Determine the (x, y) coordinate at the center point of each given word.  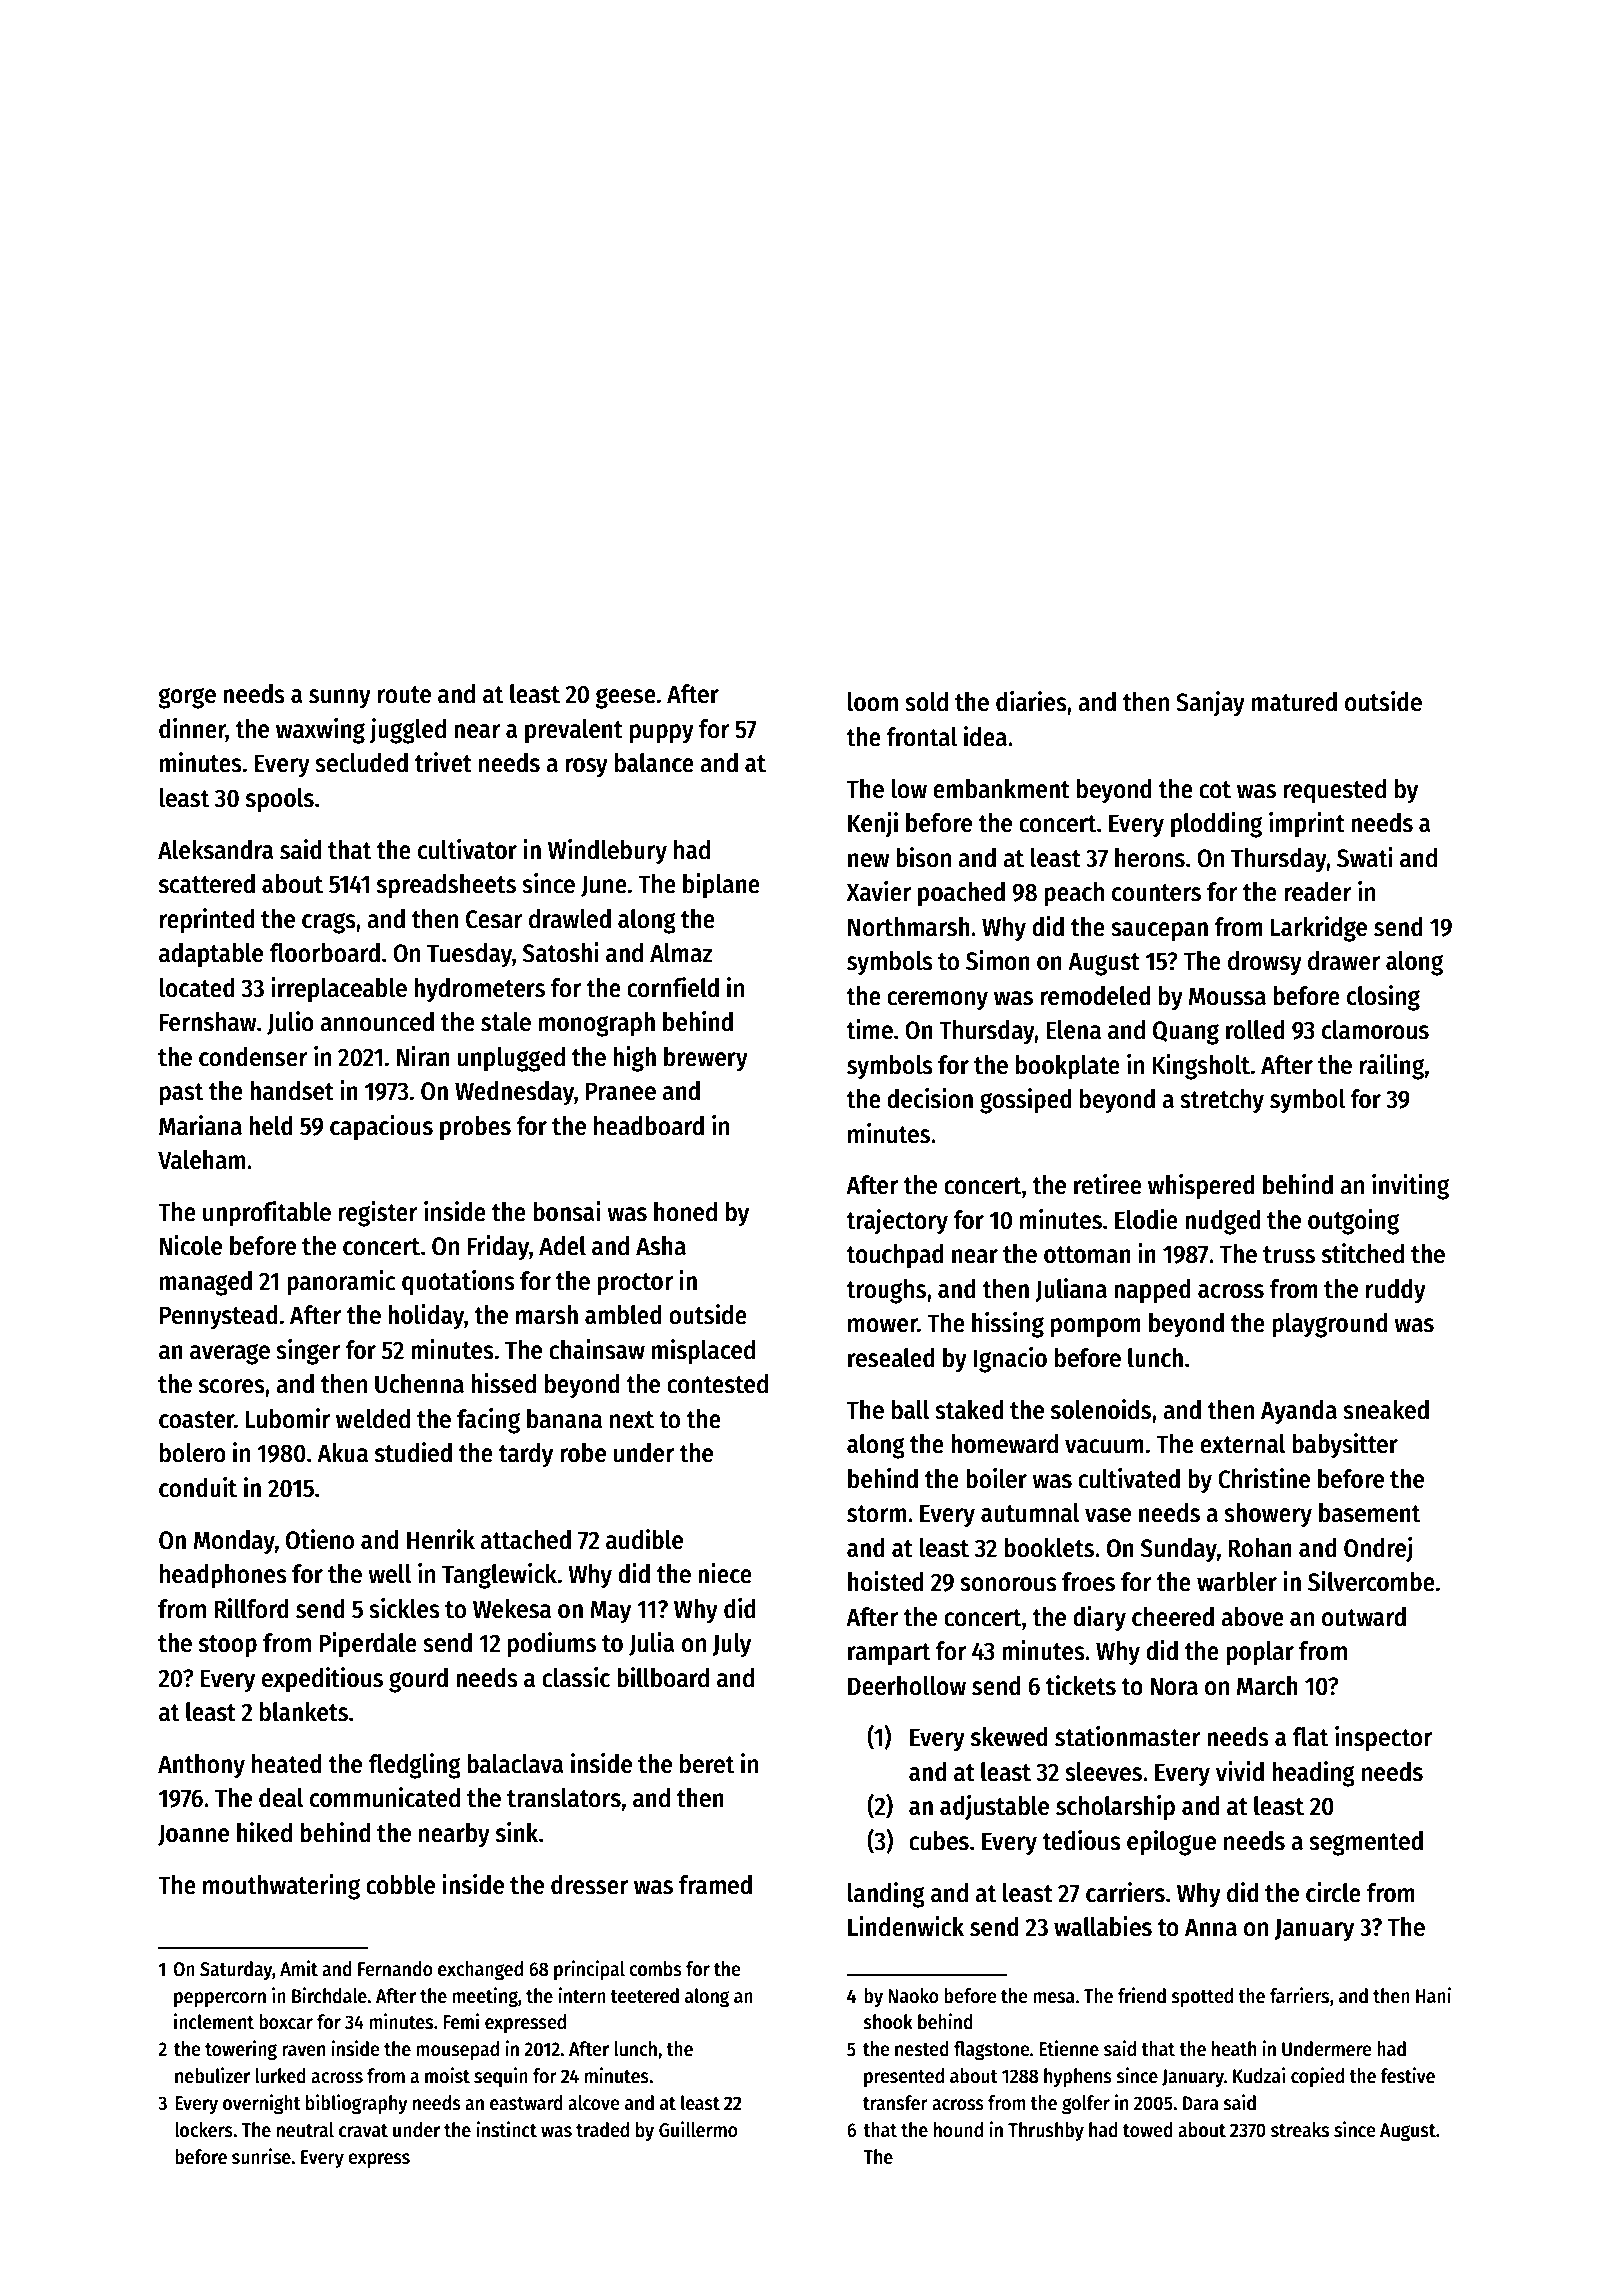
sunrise (261, 2156)
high (634, 1059)
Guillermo (698, 2129)
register (378, 1214)
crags (329, 923)
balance (654, 763)
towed (1148, 2130)
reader (1318, 892)
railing (1392, 1067)
